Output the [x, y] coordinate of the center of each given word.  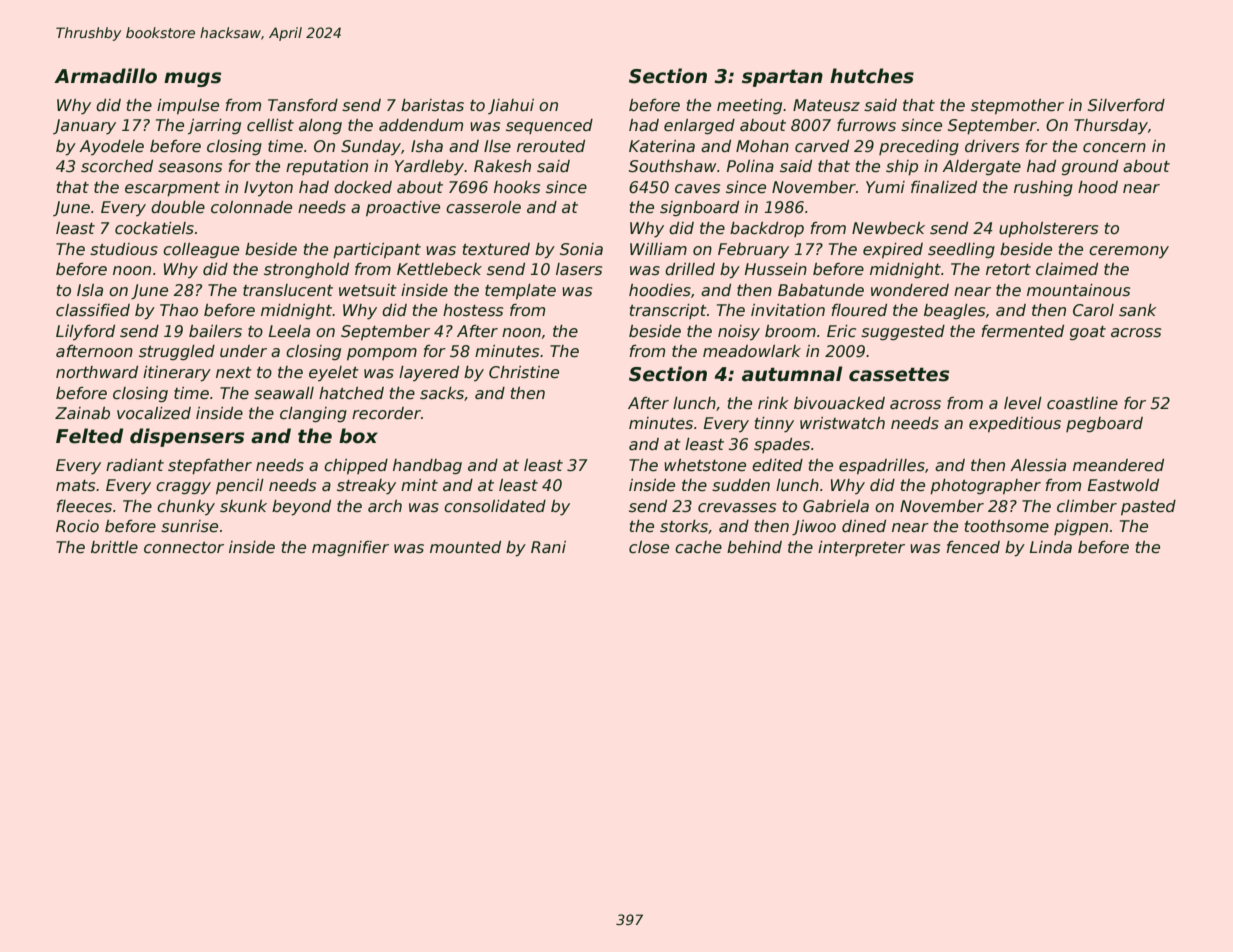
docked [363, 187]
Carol [1093, 310]
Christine [524, 372]
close [649, 547]
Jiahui [511, 106]
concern [1114, 148]
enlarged [699, 126]
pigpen [1081, 527]
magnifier [350, 548]
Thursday [1111, 126]
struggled [177, 352]
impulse [188, 106]
